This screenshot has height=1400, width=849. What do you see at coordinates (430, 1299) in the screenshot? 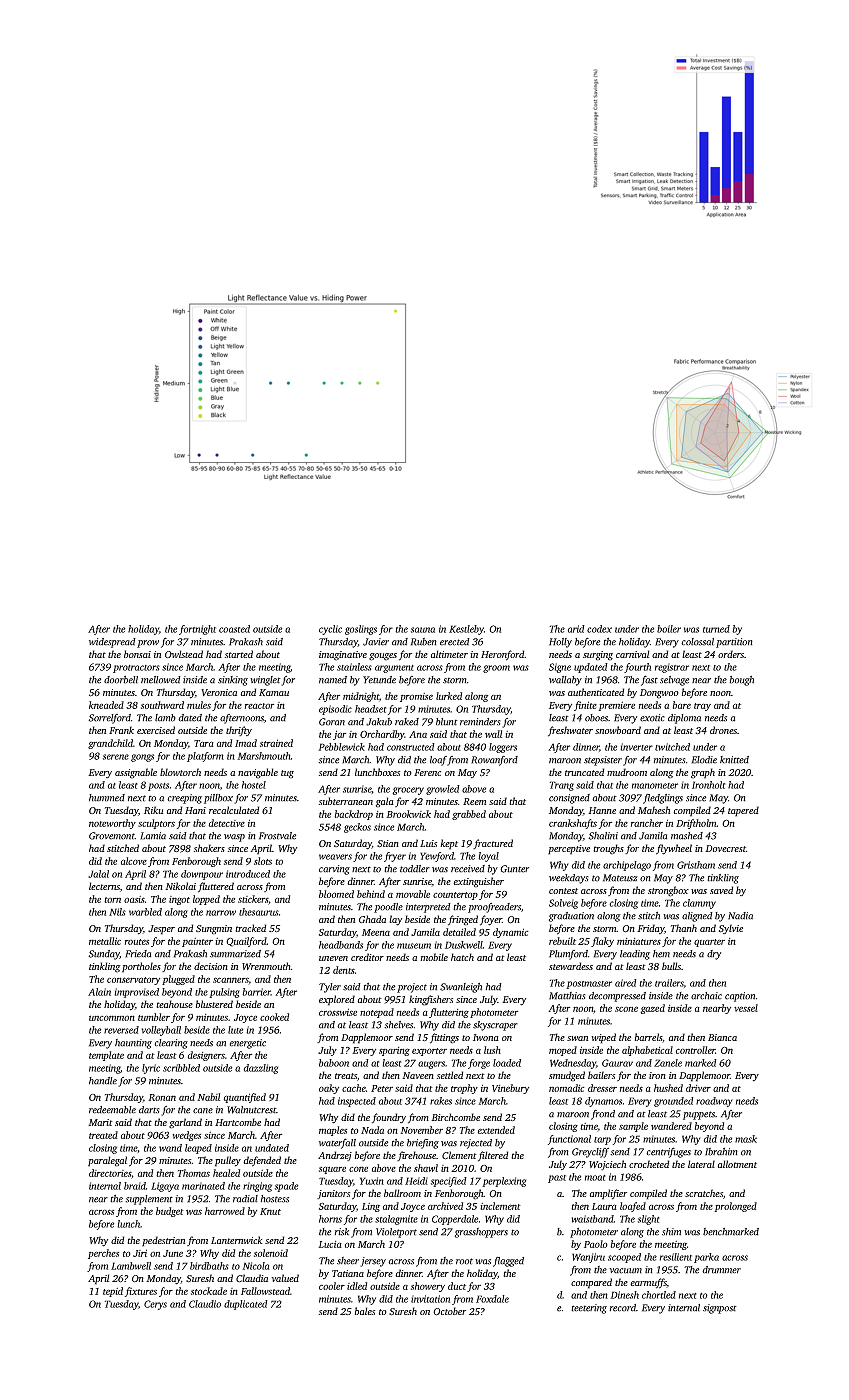
I see `invitation` at bounding box center [430, 1299].
